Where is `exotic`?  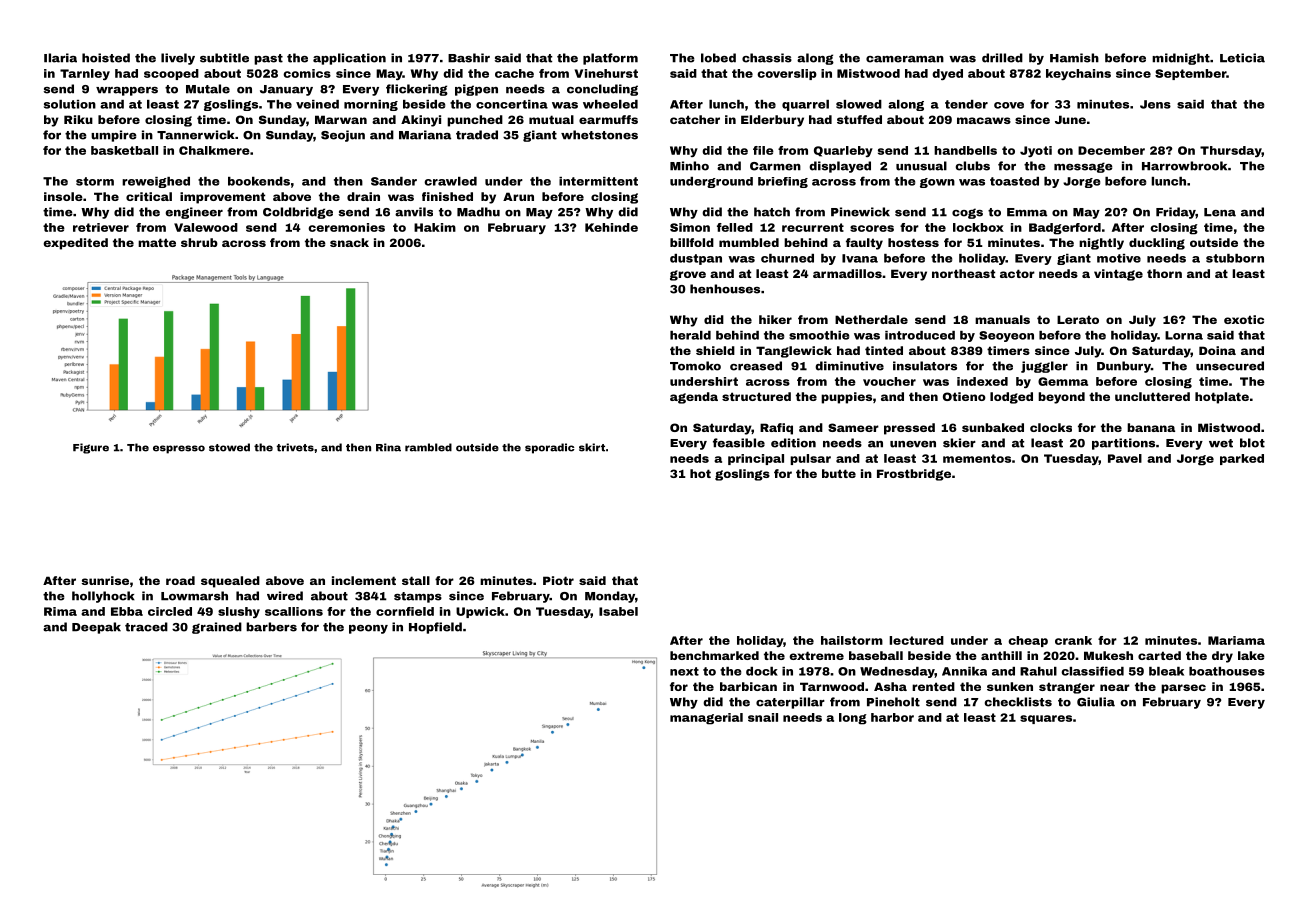 exotic is located at coordinates (1244, 319).
